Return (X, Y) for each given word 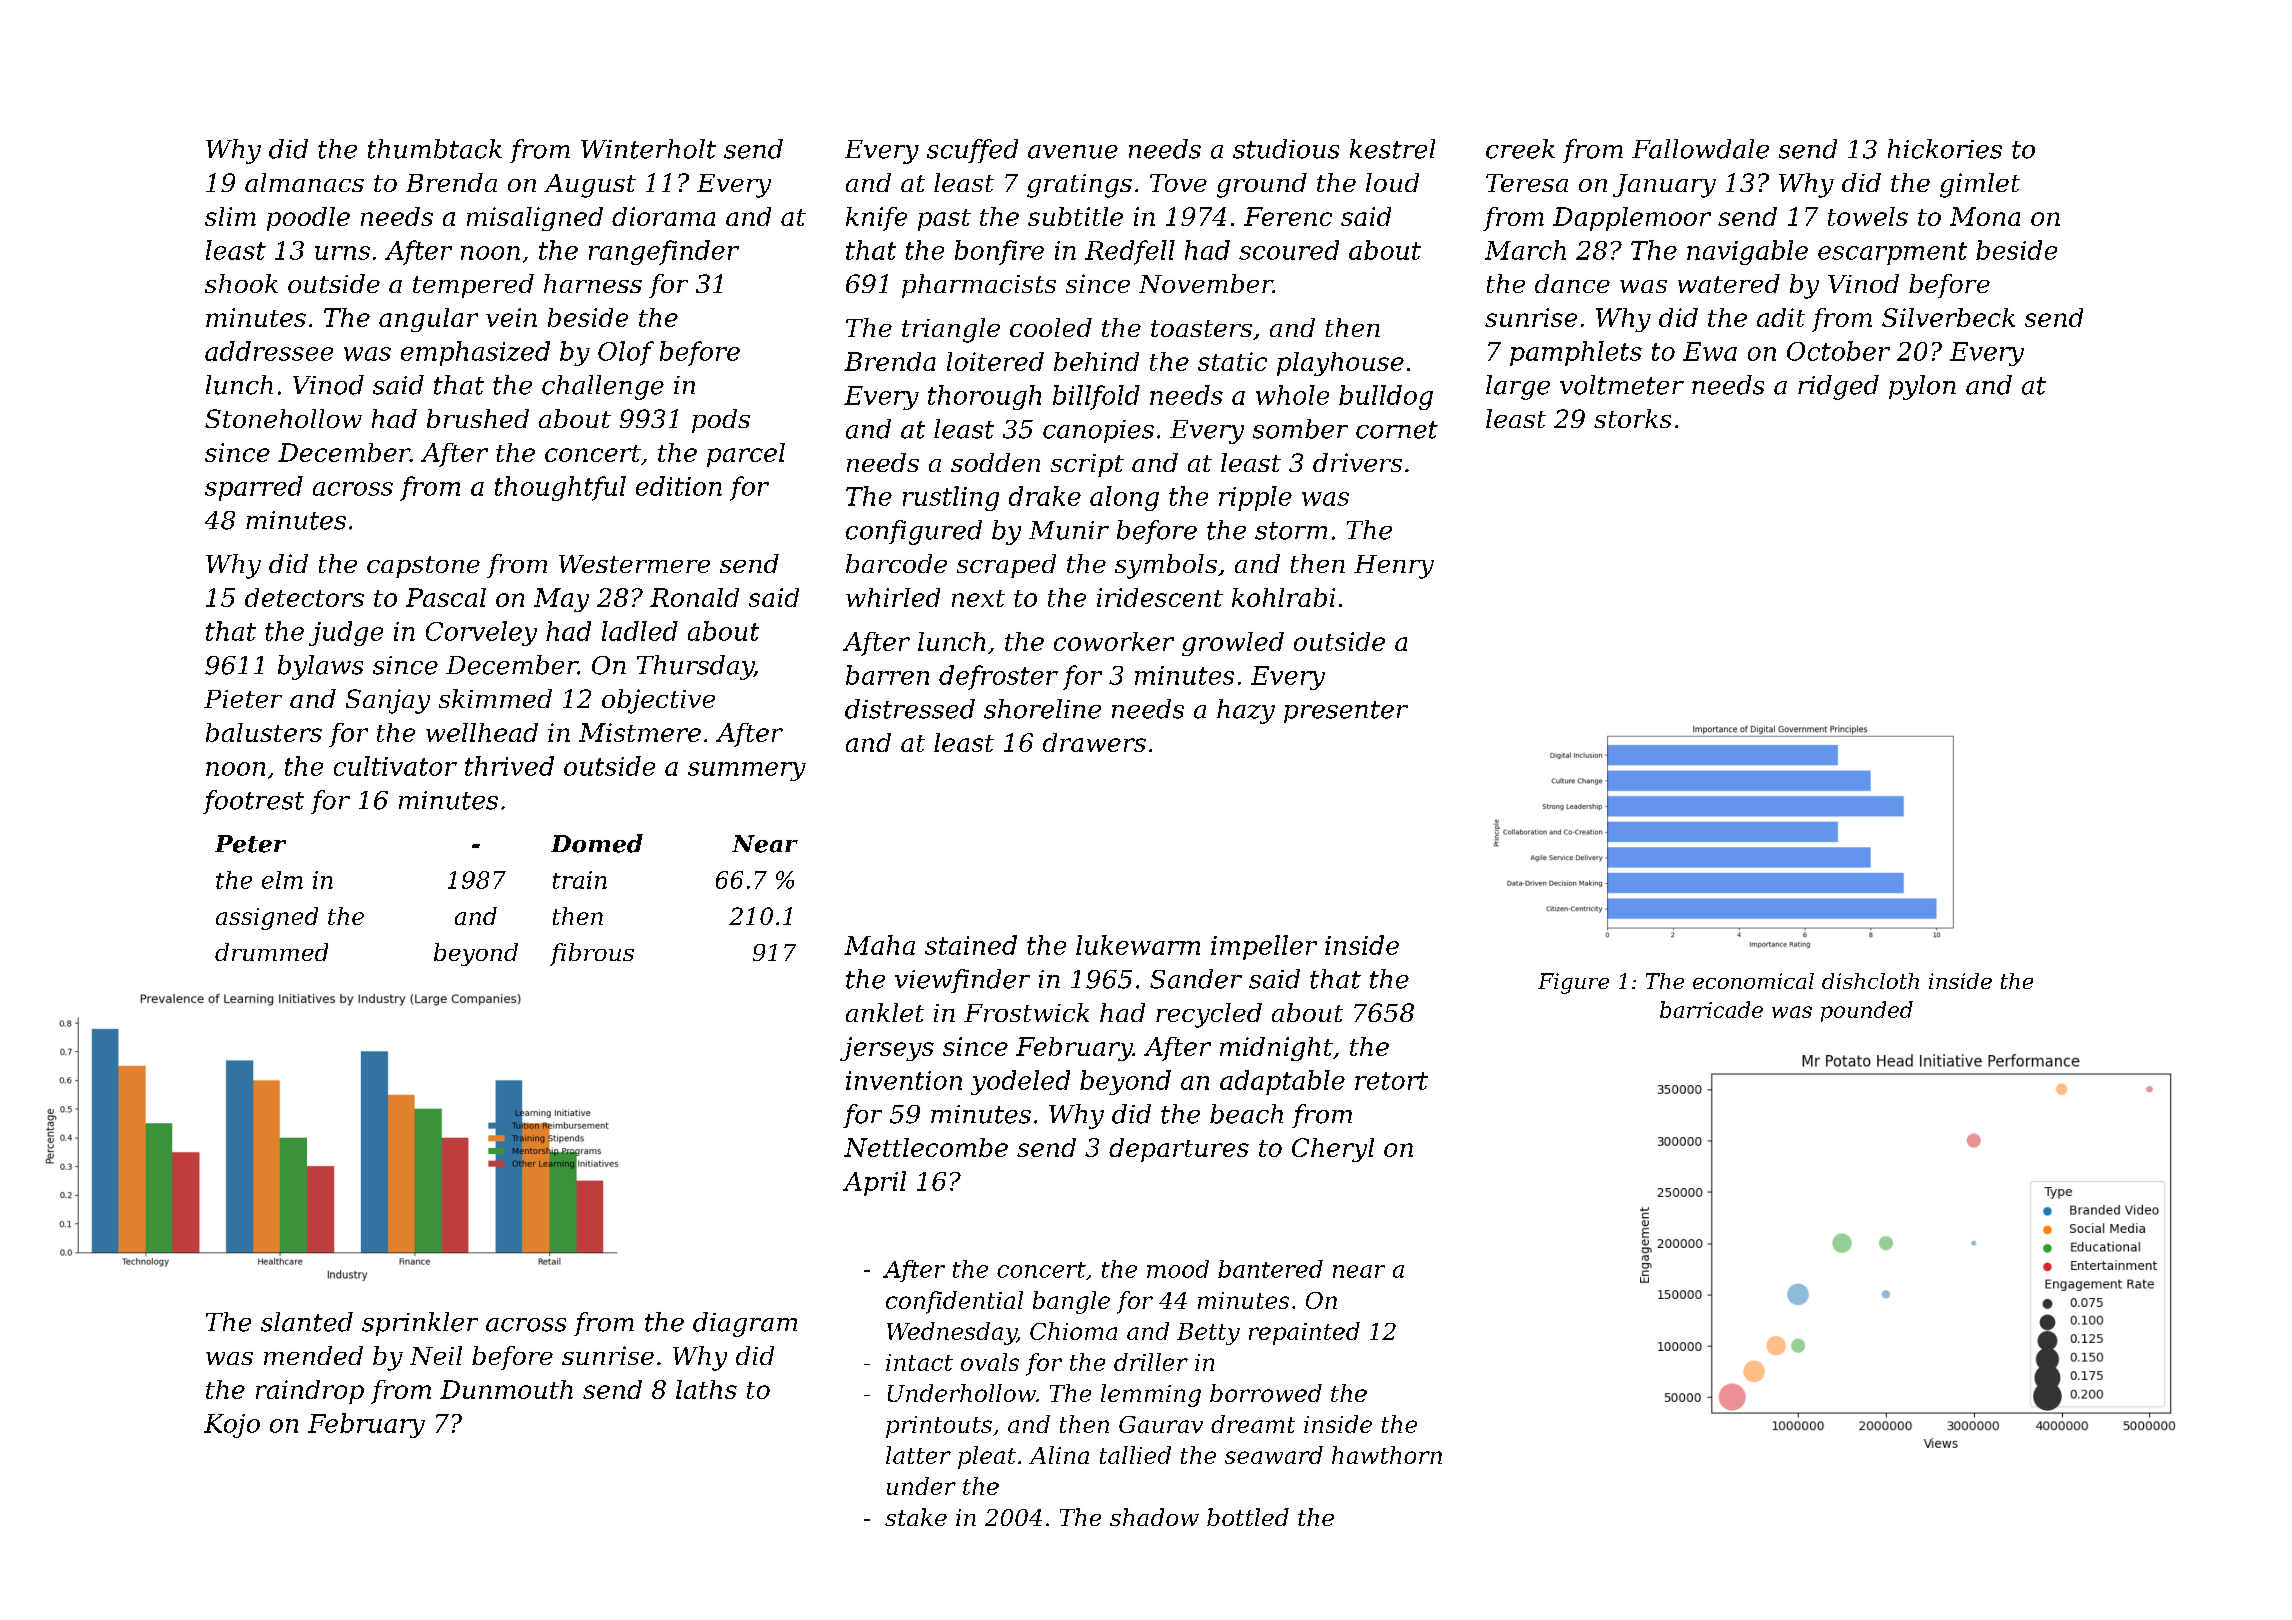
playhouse (1340, 364)
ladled (640, 631)
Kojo (232, 1426)
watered (1729, 283)
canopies (1098, 431)
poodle (308, 219)
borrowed (1266, 1393)
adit (1781, 317)
